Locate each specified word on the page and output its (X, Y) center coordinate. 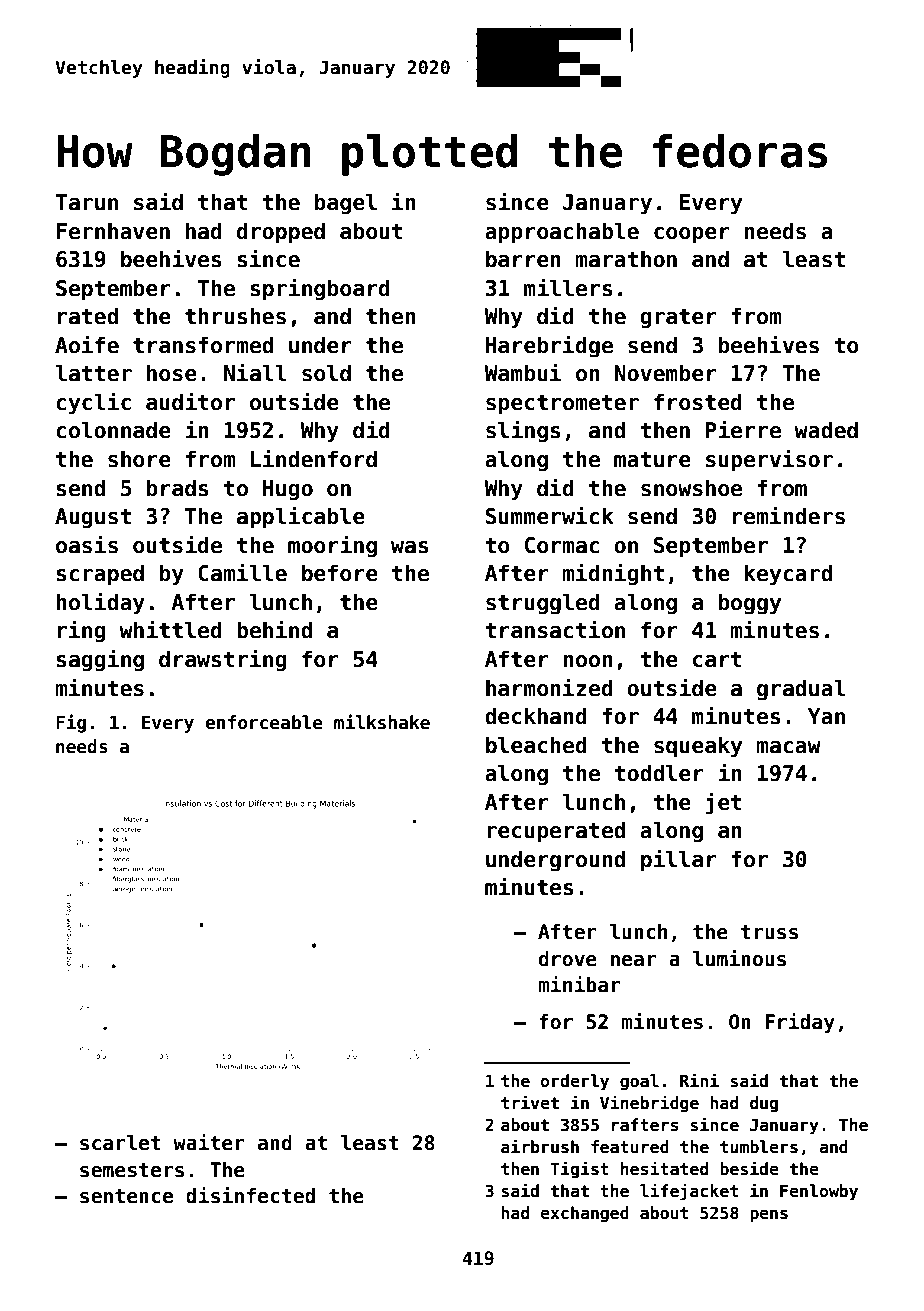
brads (178, 488)
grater (678, 319)
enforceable (264, 722)
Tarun (87, 202)
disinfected (250, 1195)
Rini (699, 1080)
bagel (346, 204)
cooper (692, 235)
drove (568, 959)
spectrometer (562, 405)
